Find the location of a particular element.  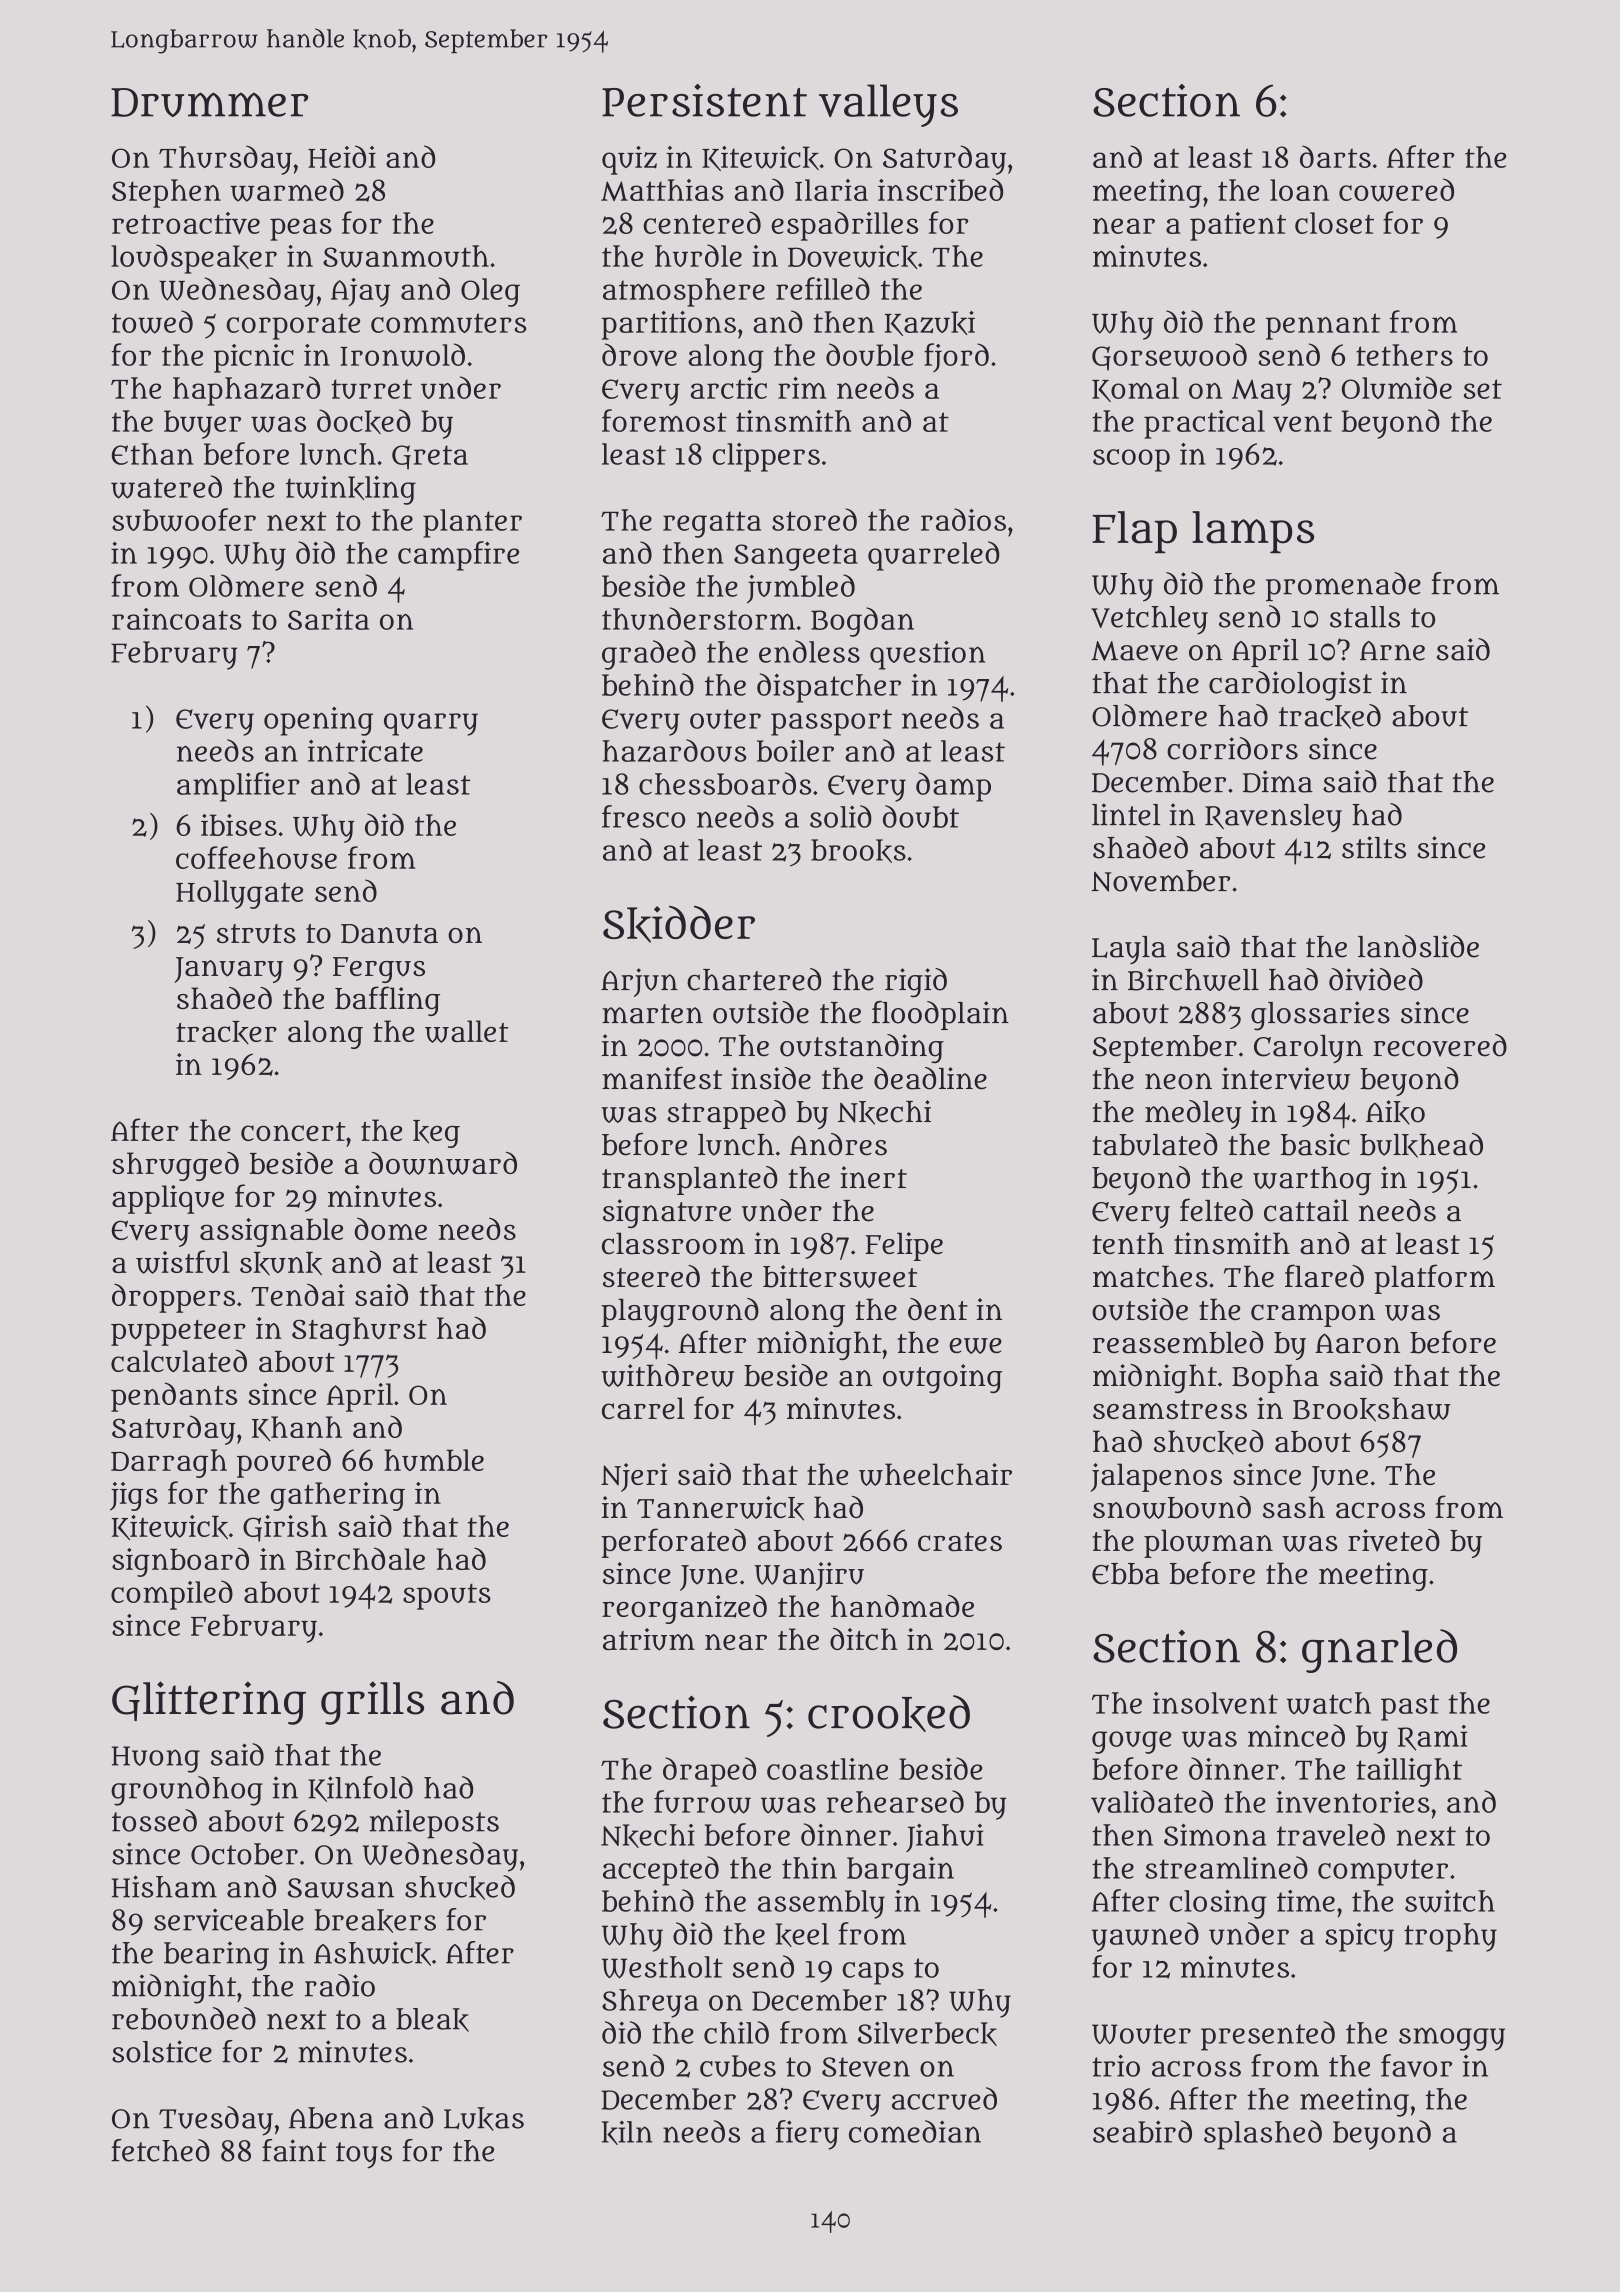

Persistent is located at coordinates (704, 100).
